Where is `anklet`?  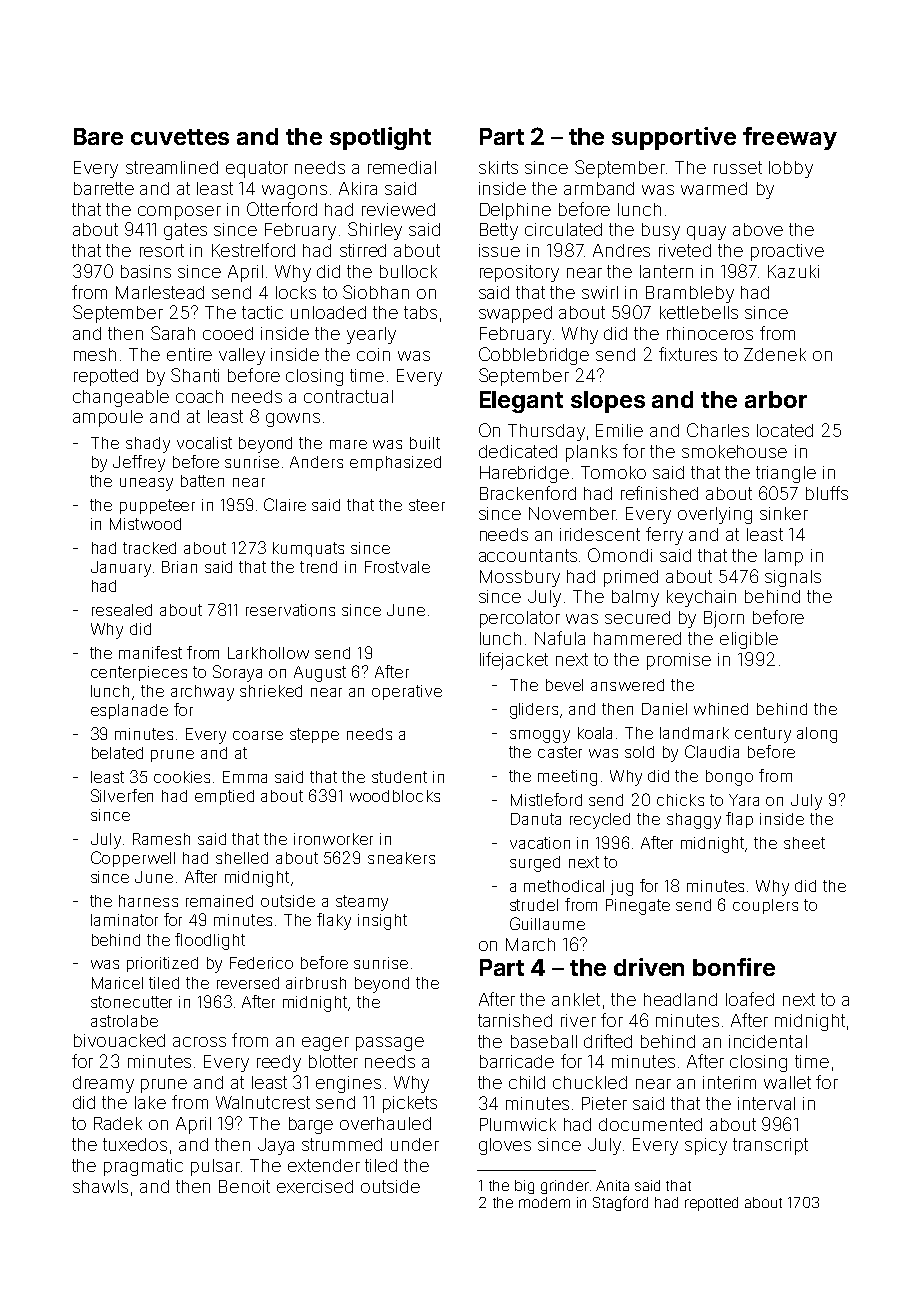 anklet is located at coordinates (576, 999).
